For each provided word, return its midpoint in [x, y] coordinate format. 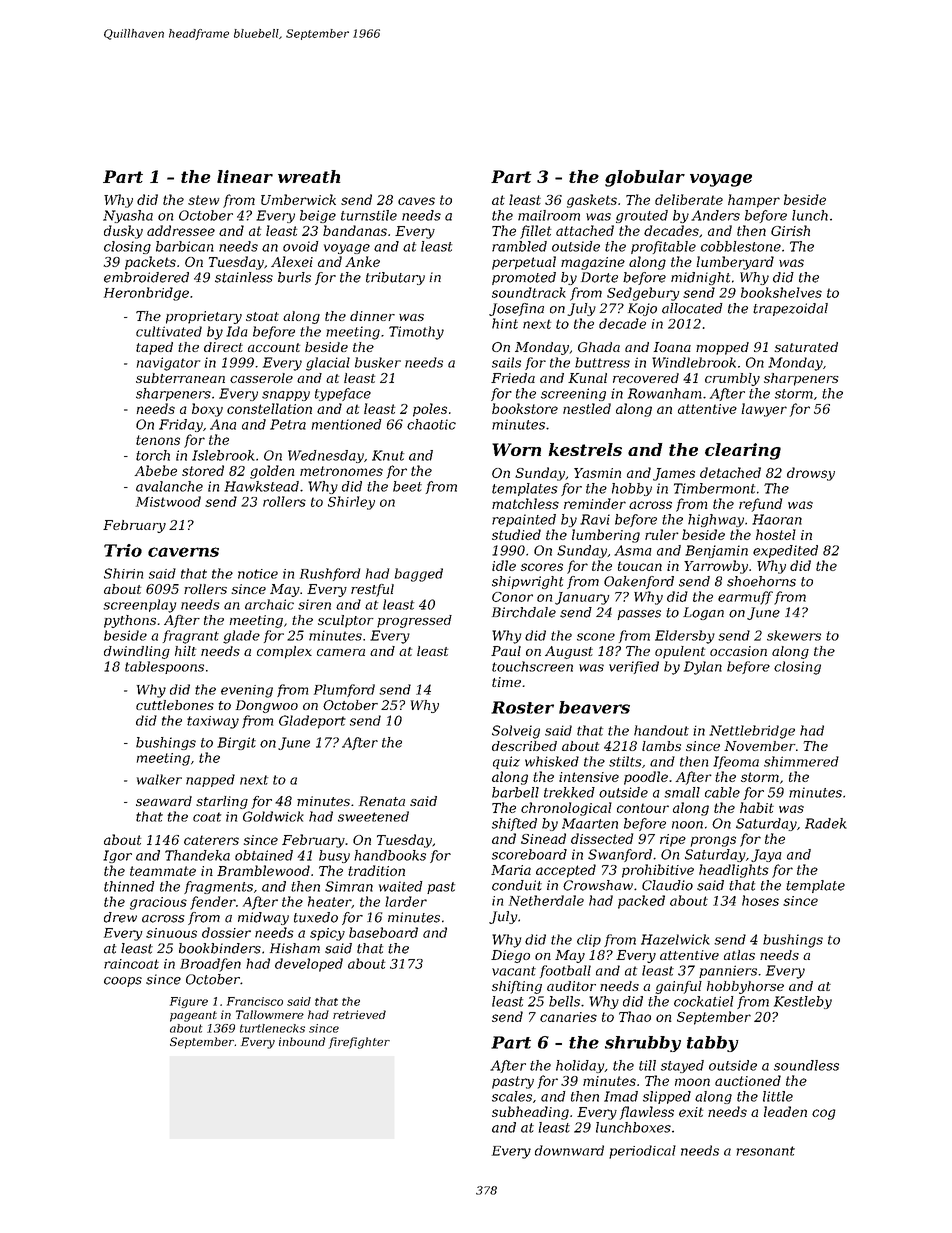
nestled [587, 408]
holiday [580, 1066]
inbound [302, 1041]
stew [204, 200]
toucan [640, 566]
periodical [642, 1152]
